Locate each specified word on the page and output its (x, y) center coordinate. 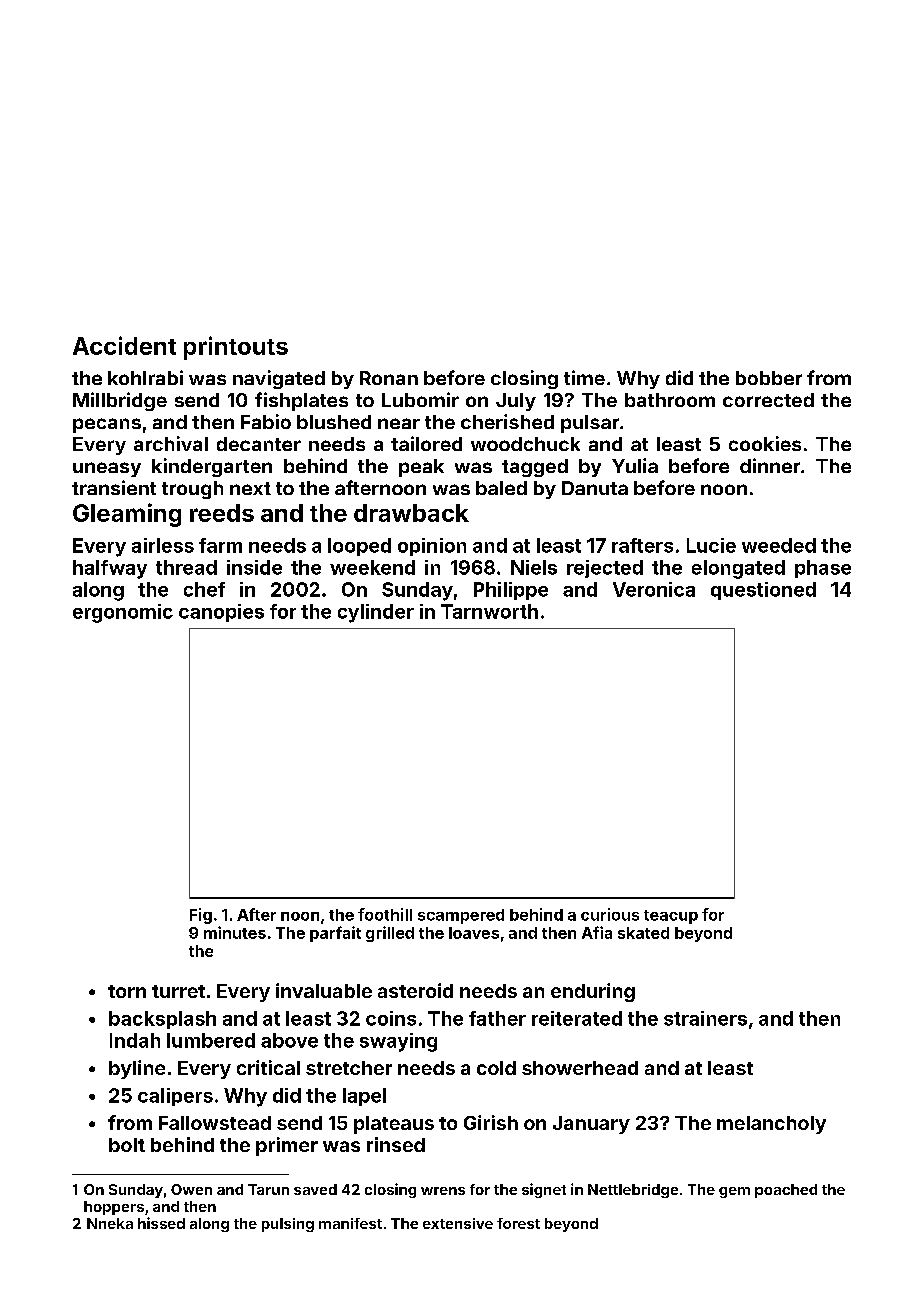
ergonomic (123, 613)
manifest (350, 1223)
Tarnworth (489, 611)
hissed (161, 1223)
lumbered (211, 1040)
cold (496, 1068)
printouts (236, 348)
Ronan (389, 378)
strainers (705, 1018)
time (584, 377)
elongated (738, 569)
